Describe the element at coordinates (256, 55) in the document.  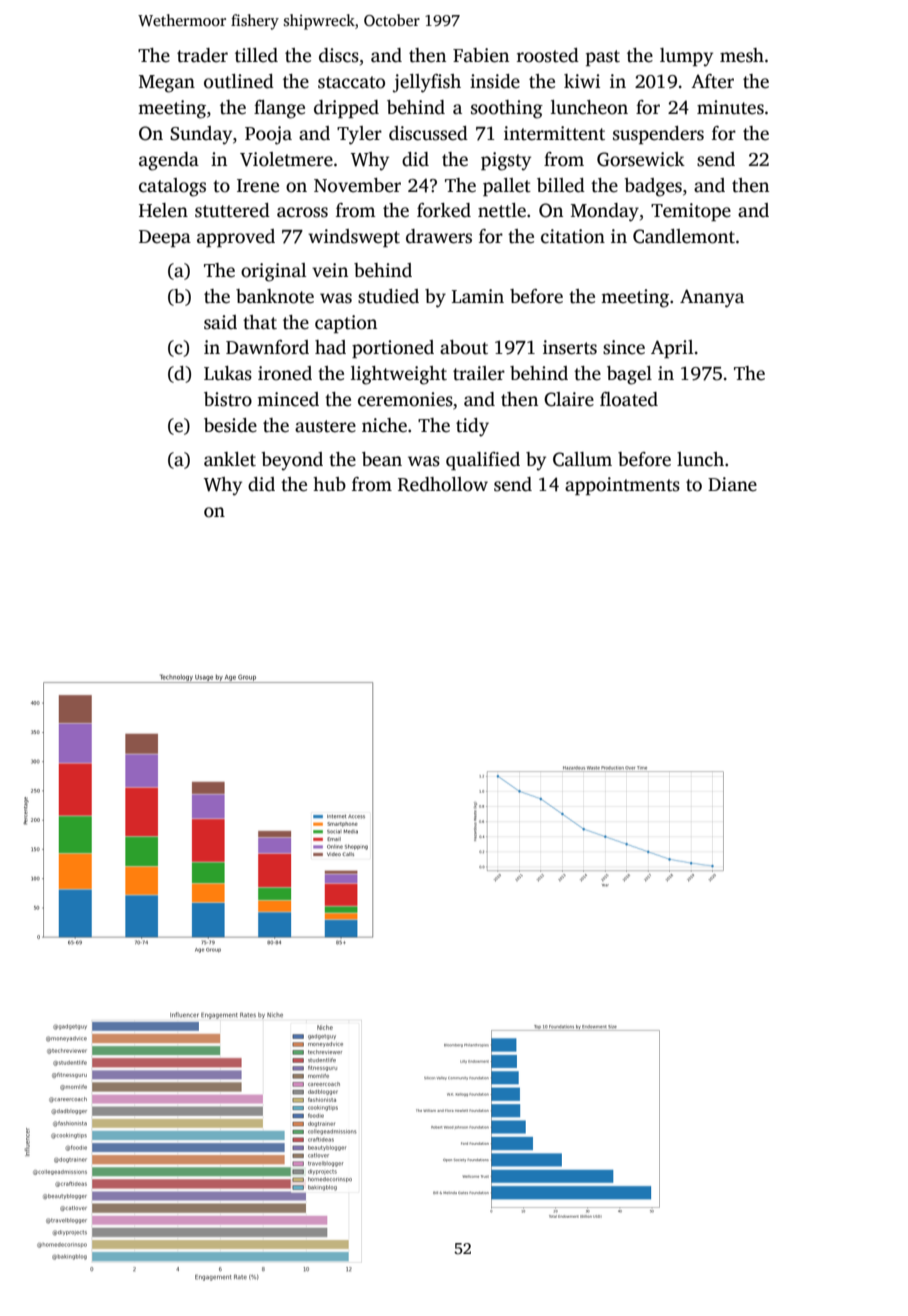
I see `tilled` at that location.
